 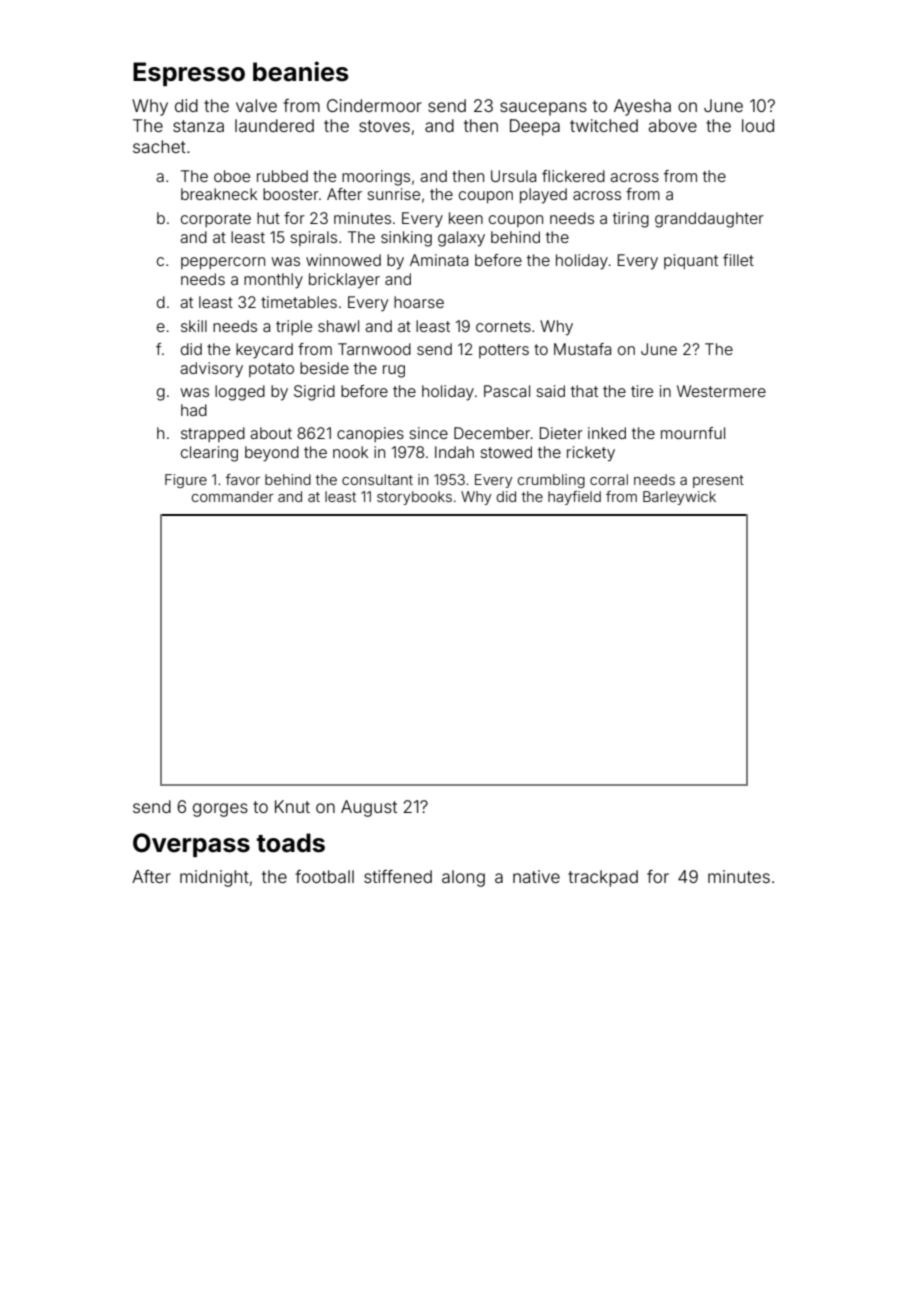 What do you see at coordinates (536, 876) in the screenshot?
I see `native` at bounding box center [536, 876].
